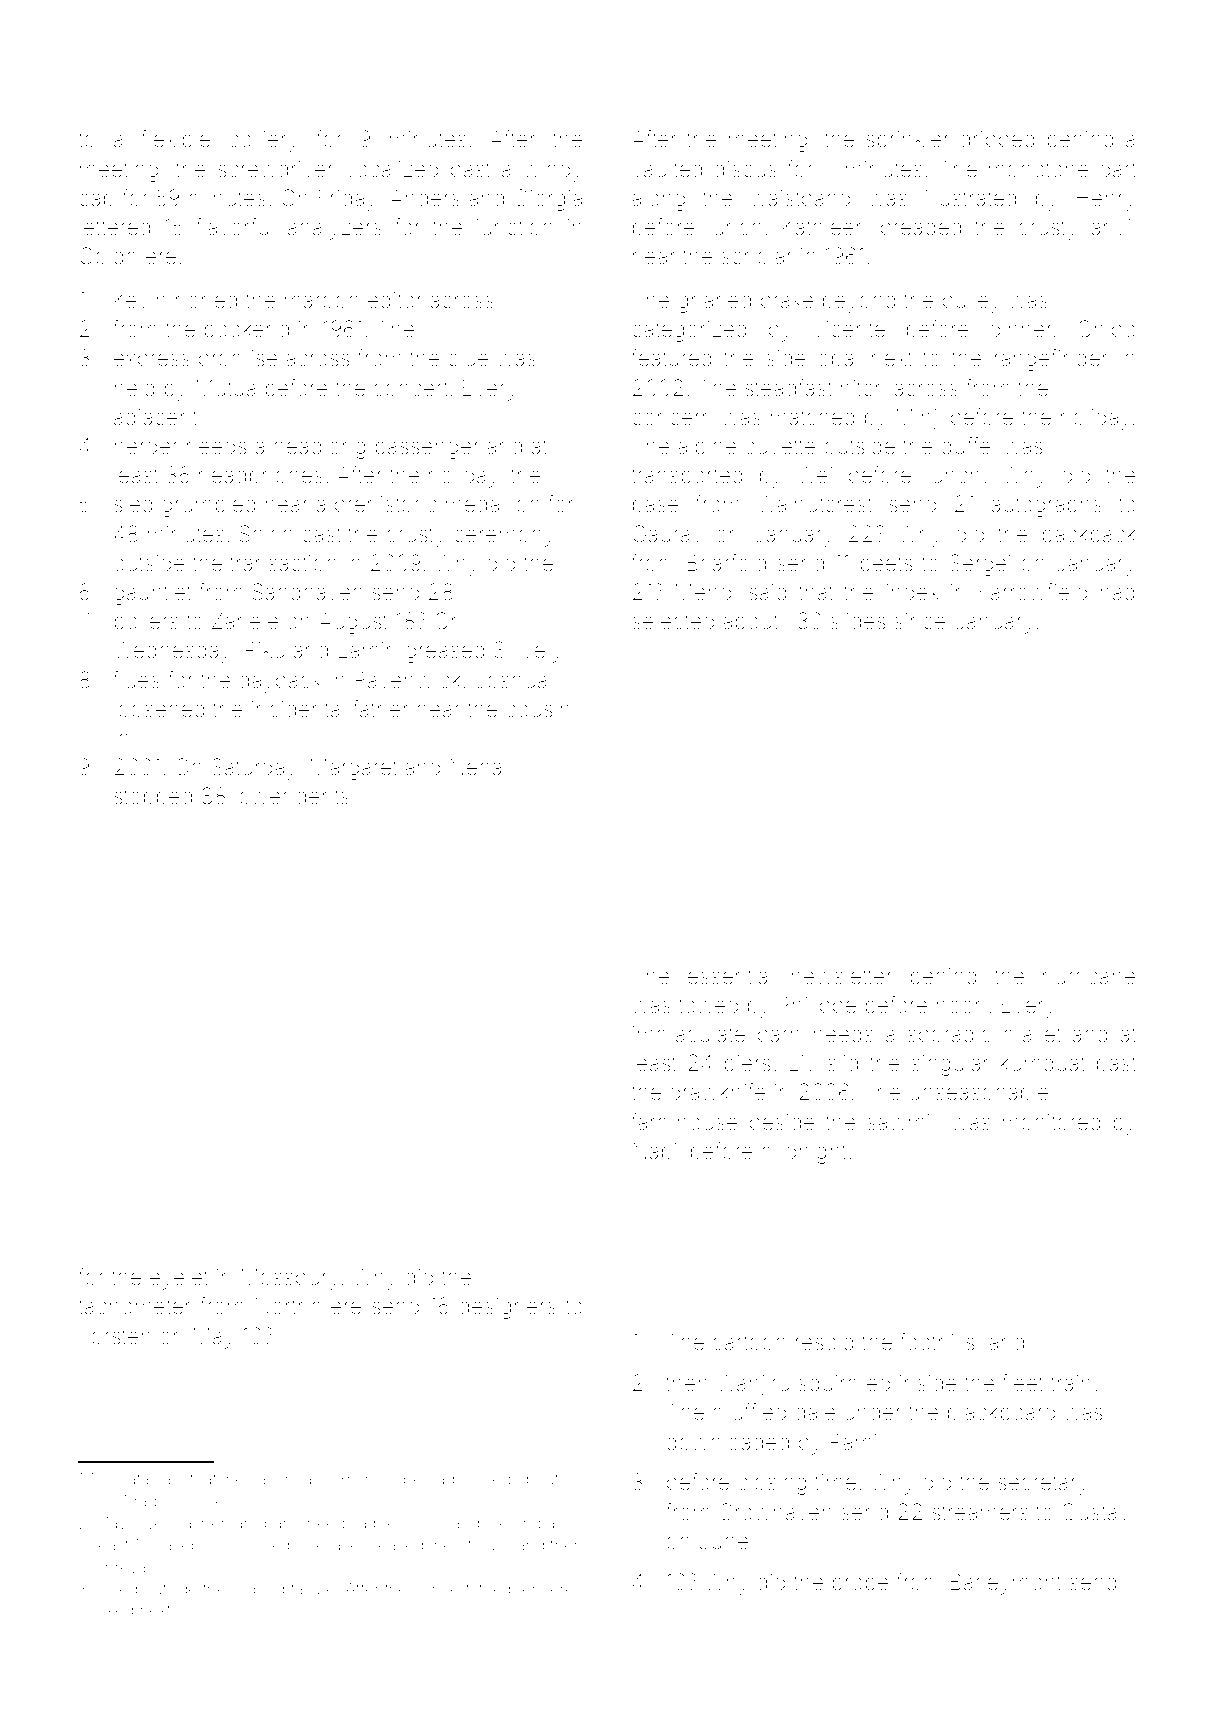 The height and width of the screenshot is (1719, 1215). Describe the element at coordinates (179, 1279) in the screenshot. I see `eyelet` at that location.
